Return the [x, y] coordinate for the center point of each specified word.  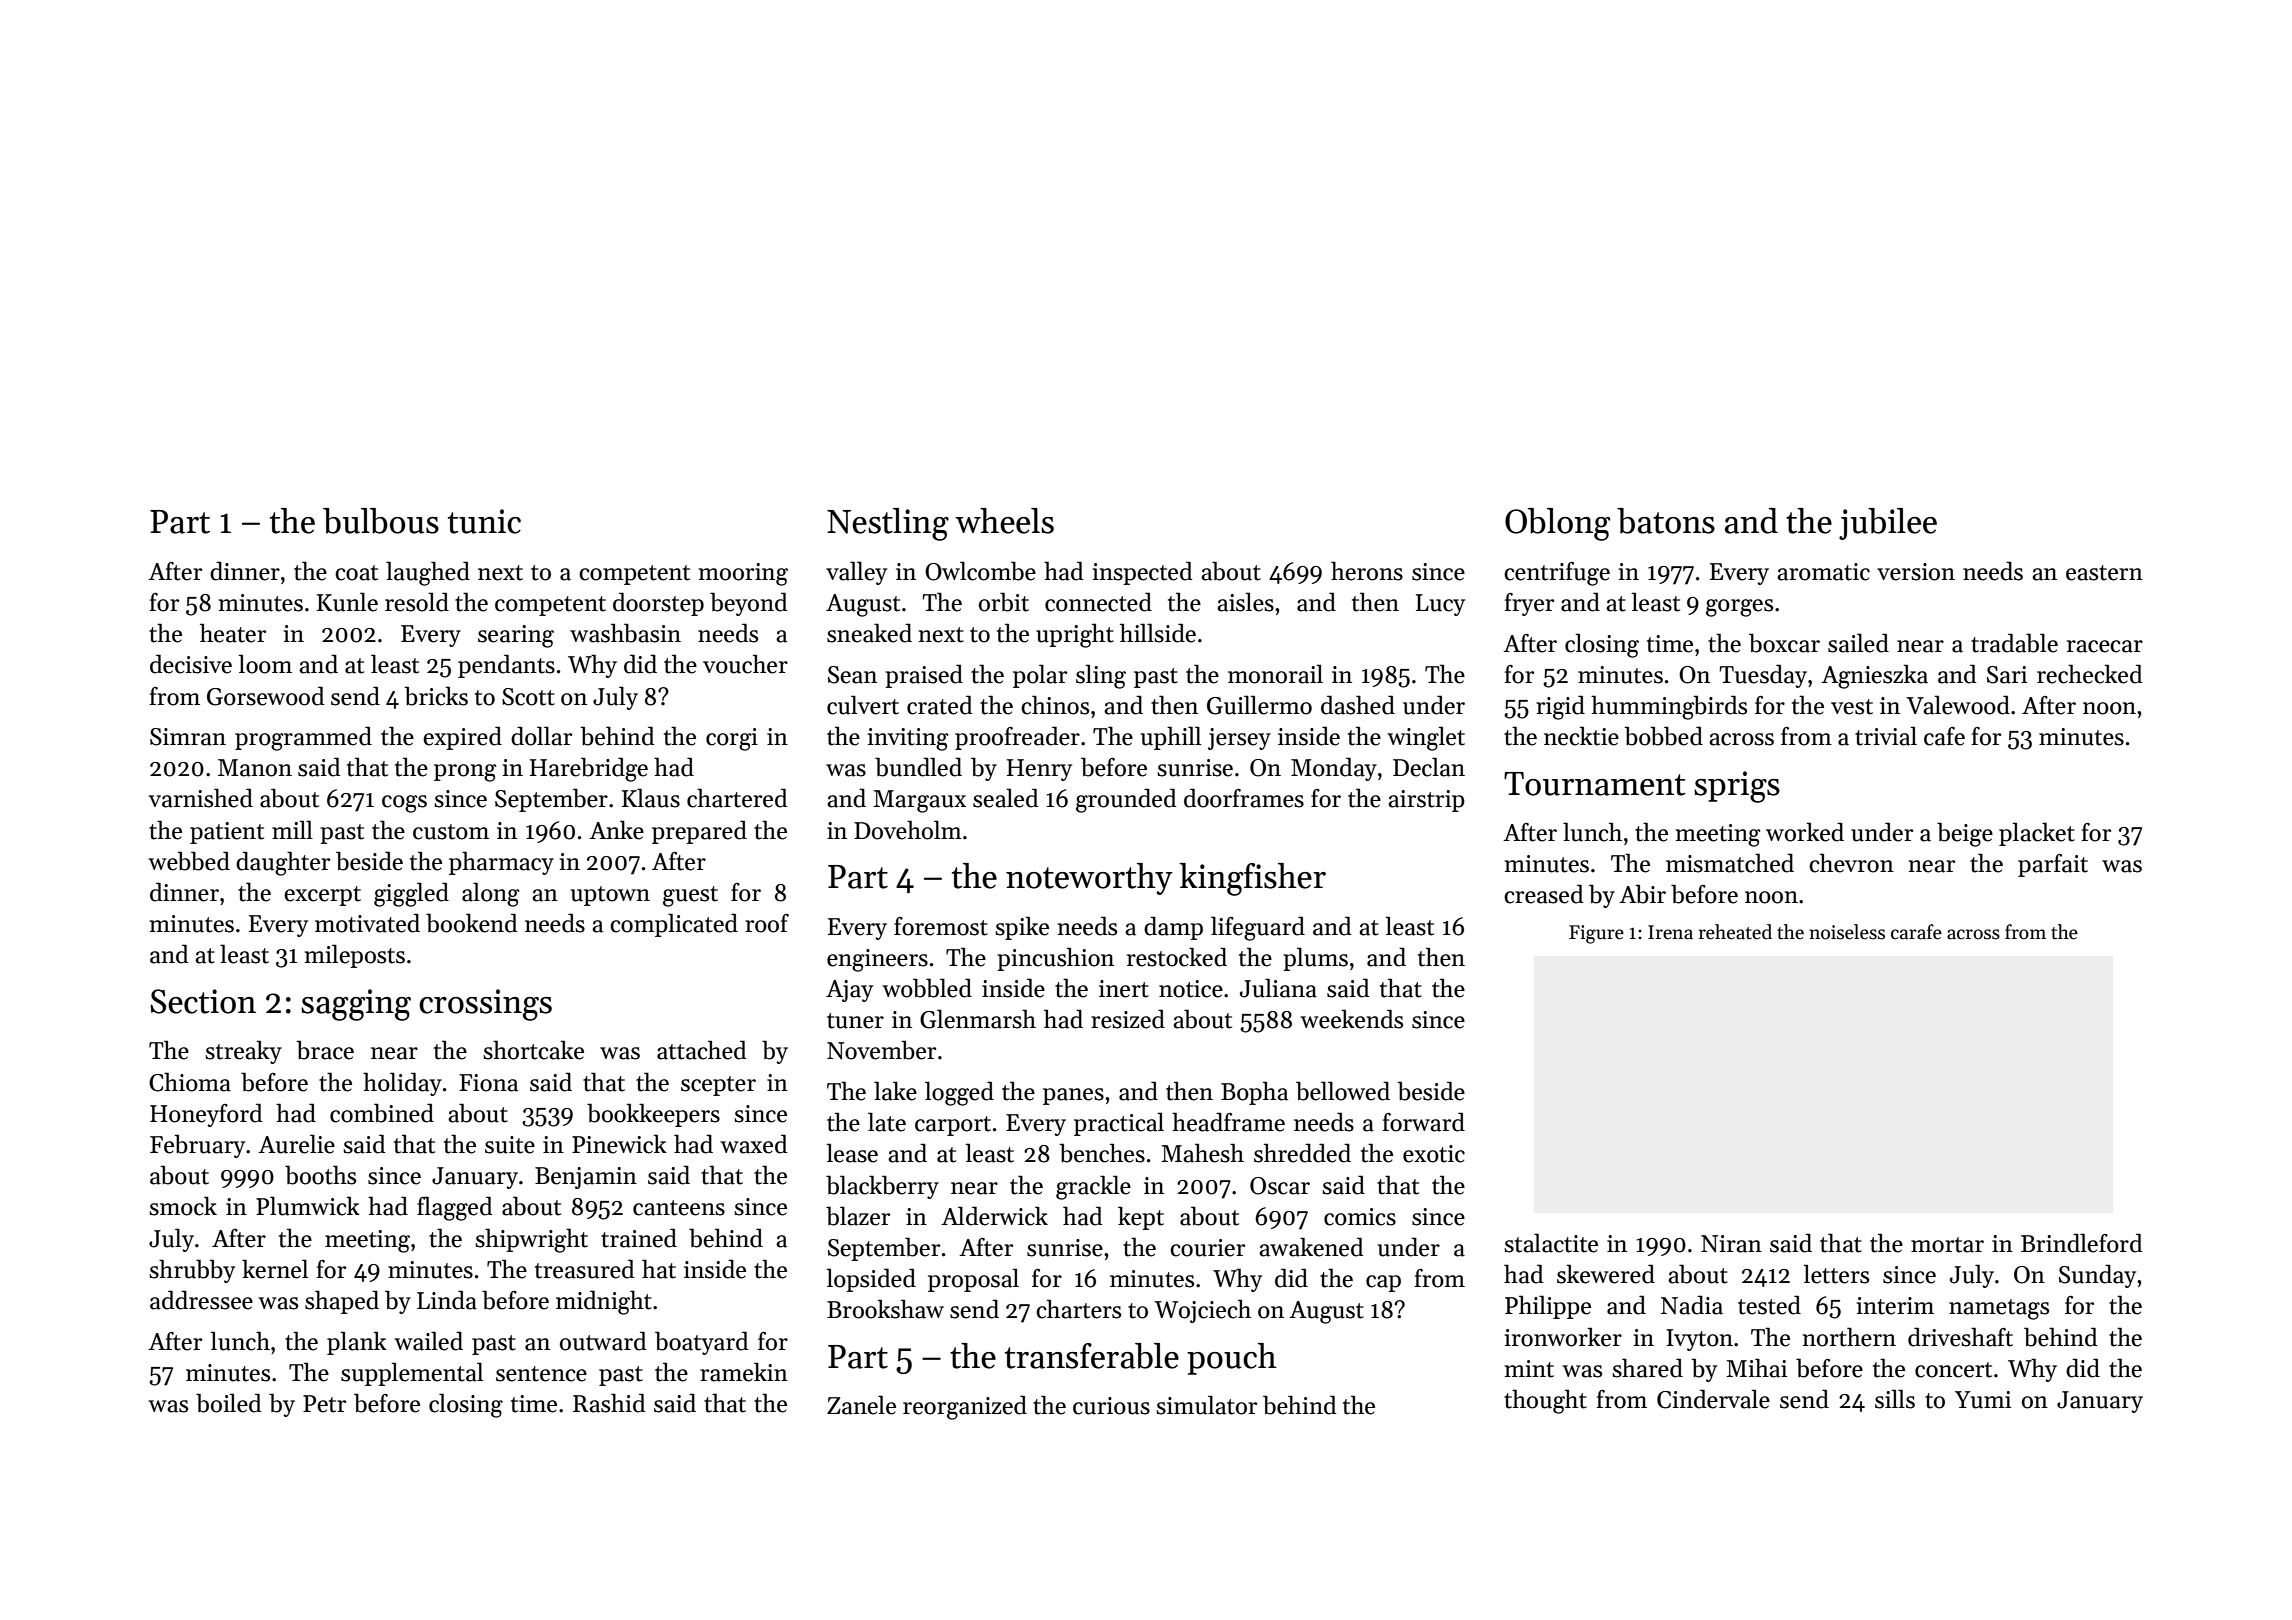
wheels [1004, 521]
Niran [1731, 1244]
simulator [1206, 1405]
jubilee [1888, 524]
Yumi [1983, 1400]
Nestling [888, 524]
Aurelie [296, 1144]
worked [1805, 832]
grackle [1093, 1187]
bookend [472, 923]
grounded [1126, 800]
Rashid [609, 1403]
